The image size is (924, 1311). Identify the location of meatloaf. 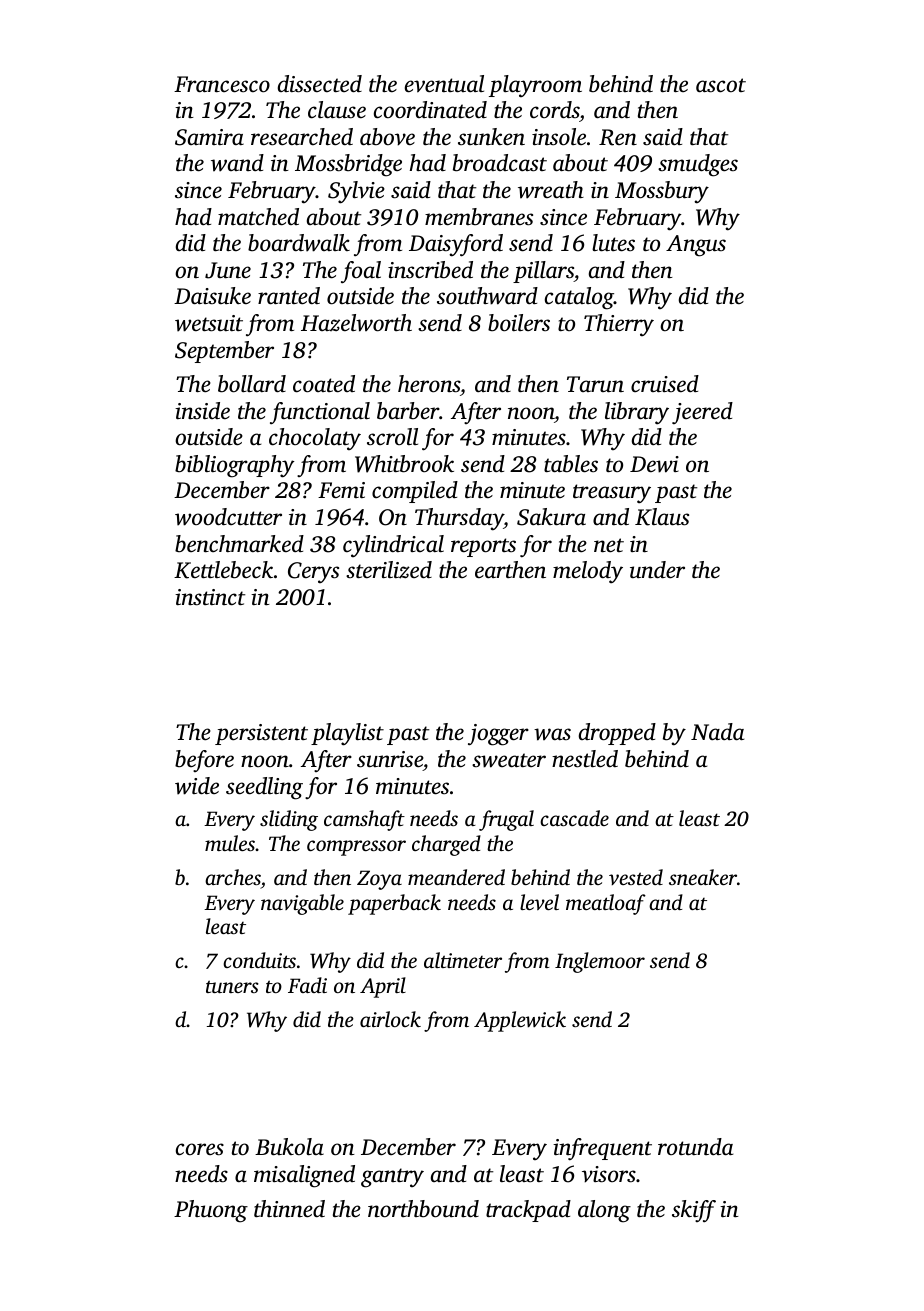
(606, 904).
